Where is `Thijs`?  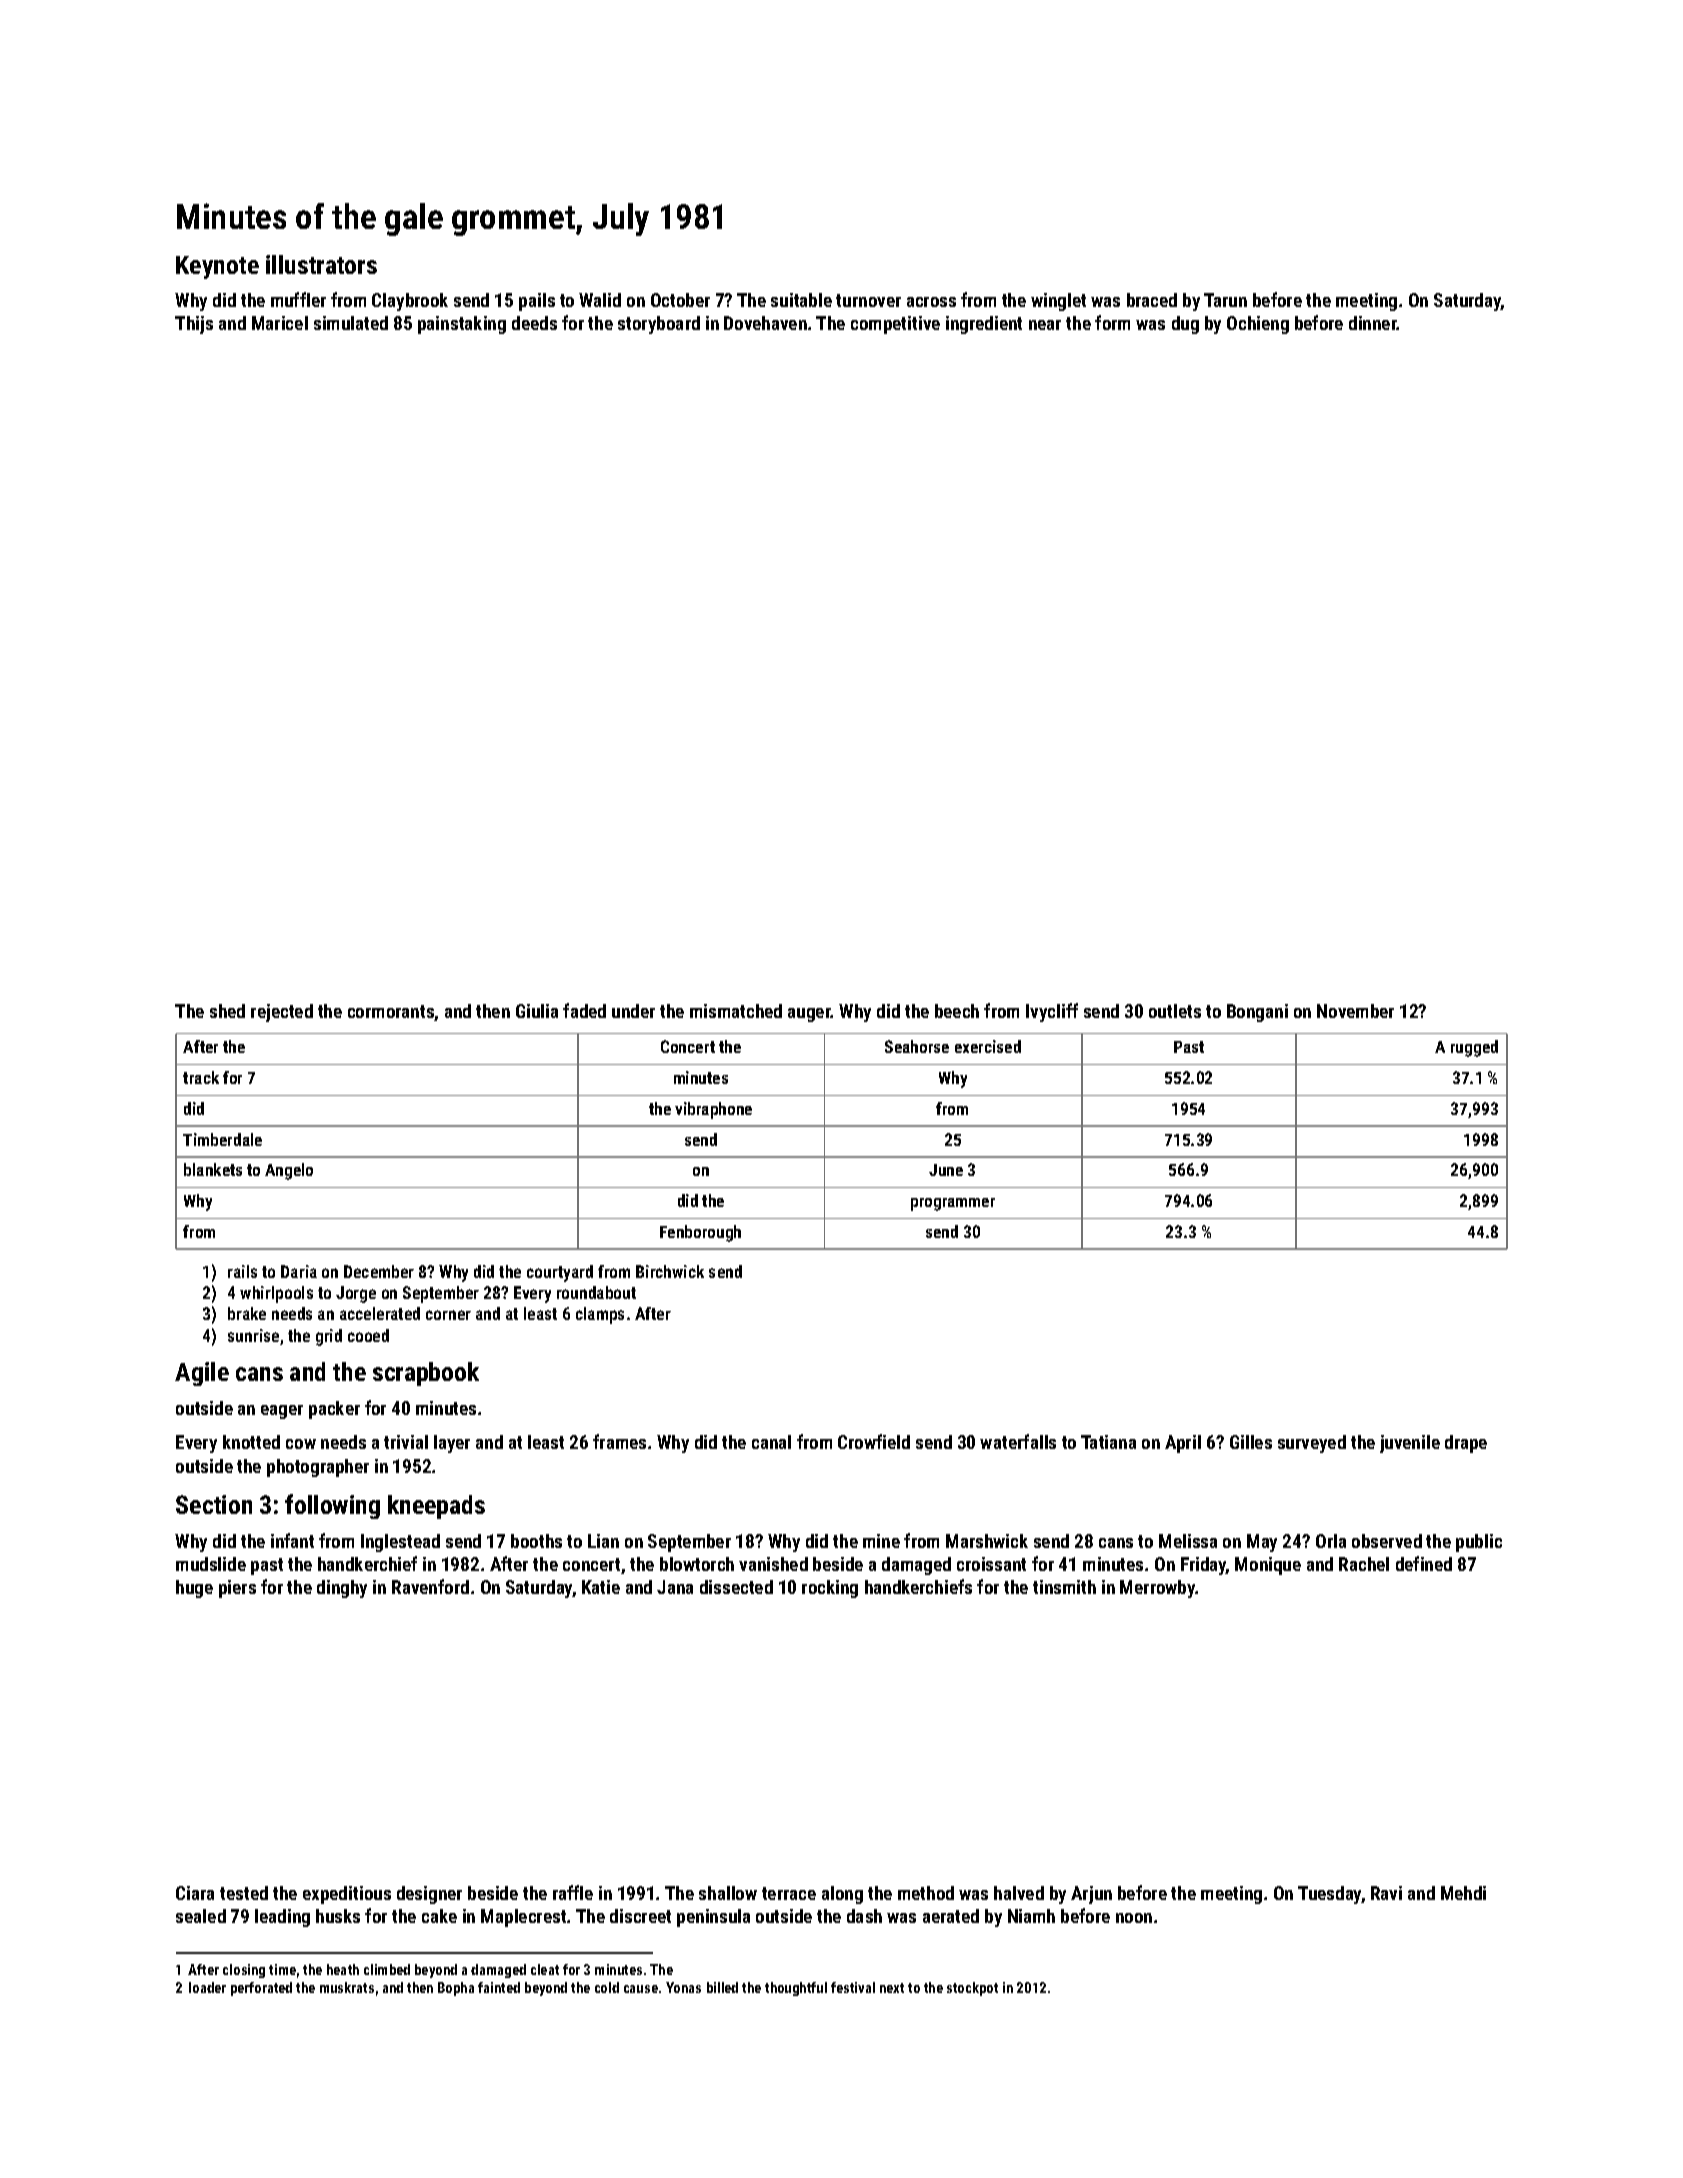
Thijs is located at coordinates (194, 325).
